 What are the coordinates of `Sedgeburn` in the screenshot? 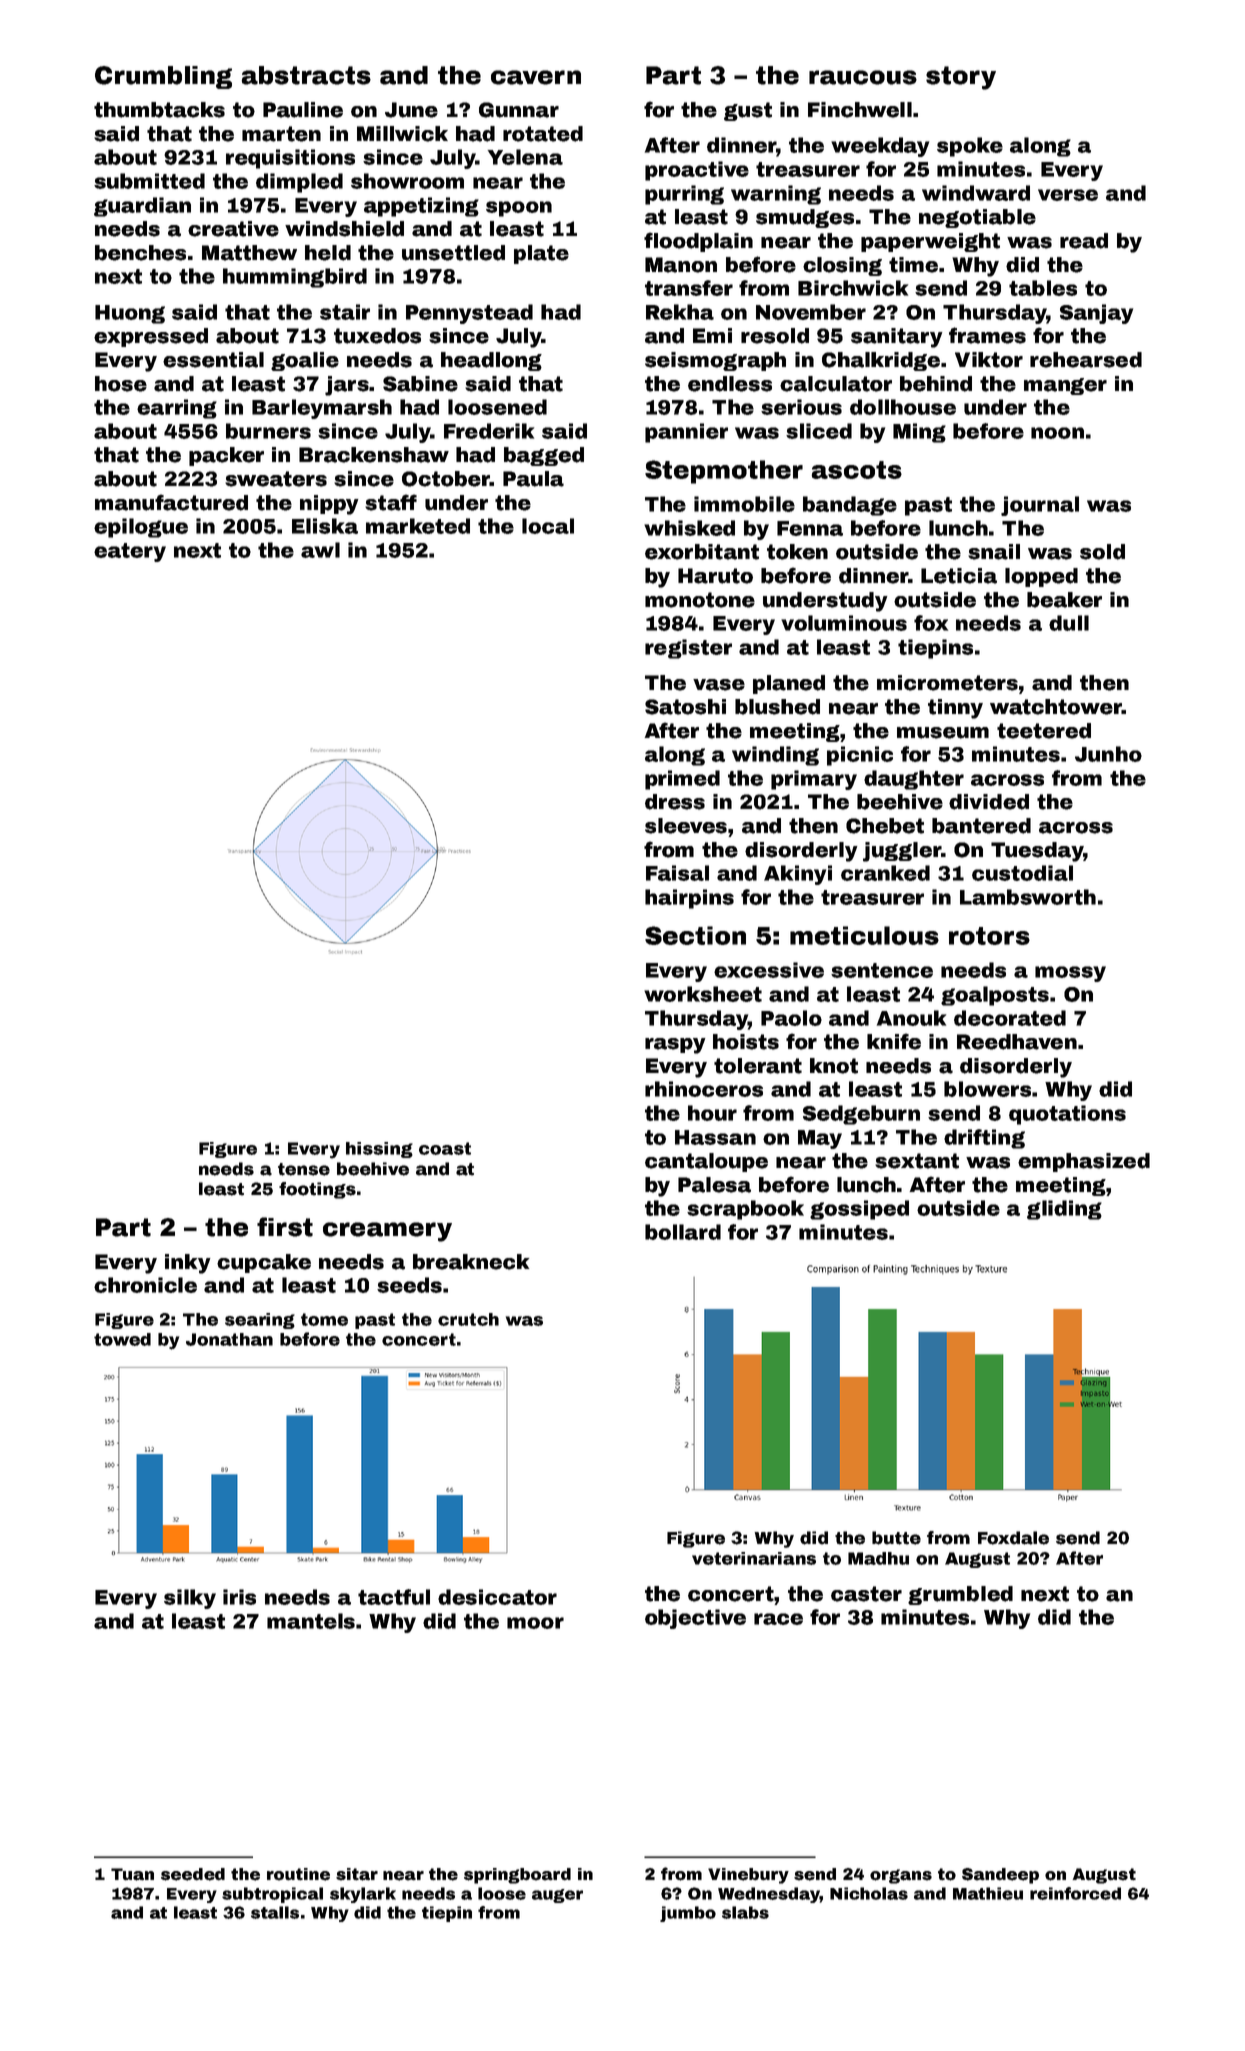 It's located at (861, 1115).
